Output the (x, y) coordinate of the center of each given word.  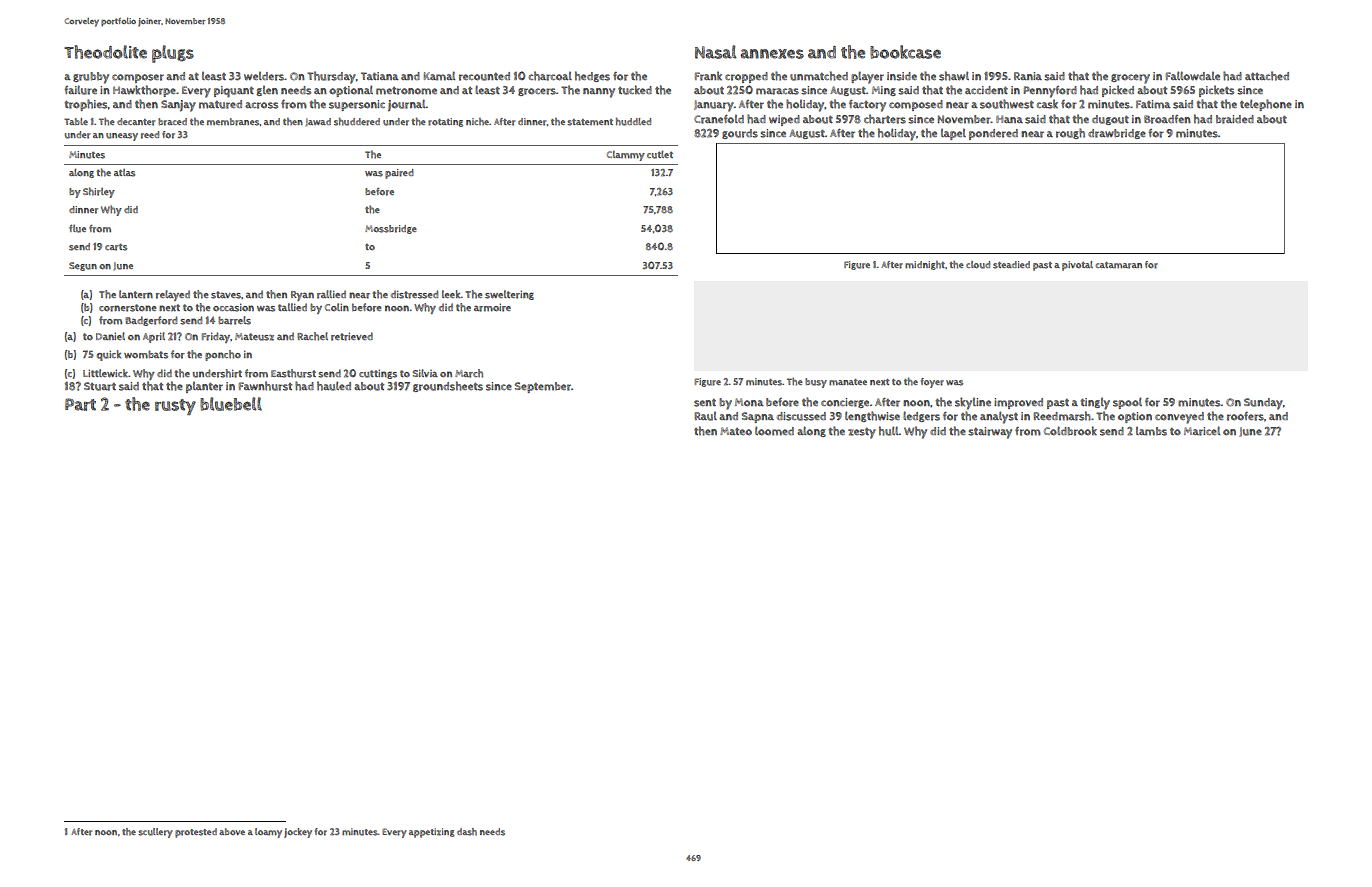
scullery (155, 833)
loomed (774, 431)
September (543, 387)
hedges (592, 76)
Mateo (736, 431)
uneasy (122, 137)
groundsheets (448, 386)
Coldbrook (1070, 431)
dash (467, 832)
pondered (993, 134)
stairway (990, 433)
